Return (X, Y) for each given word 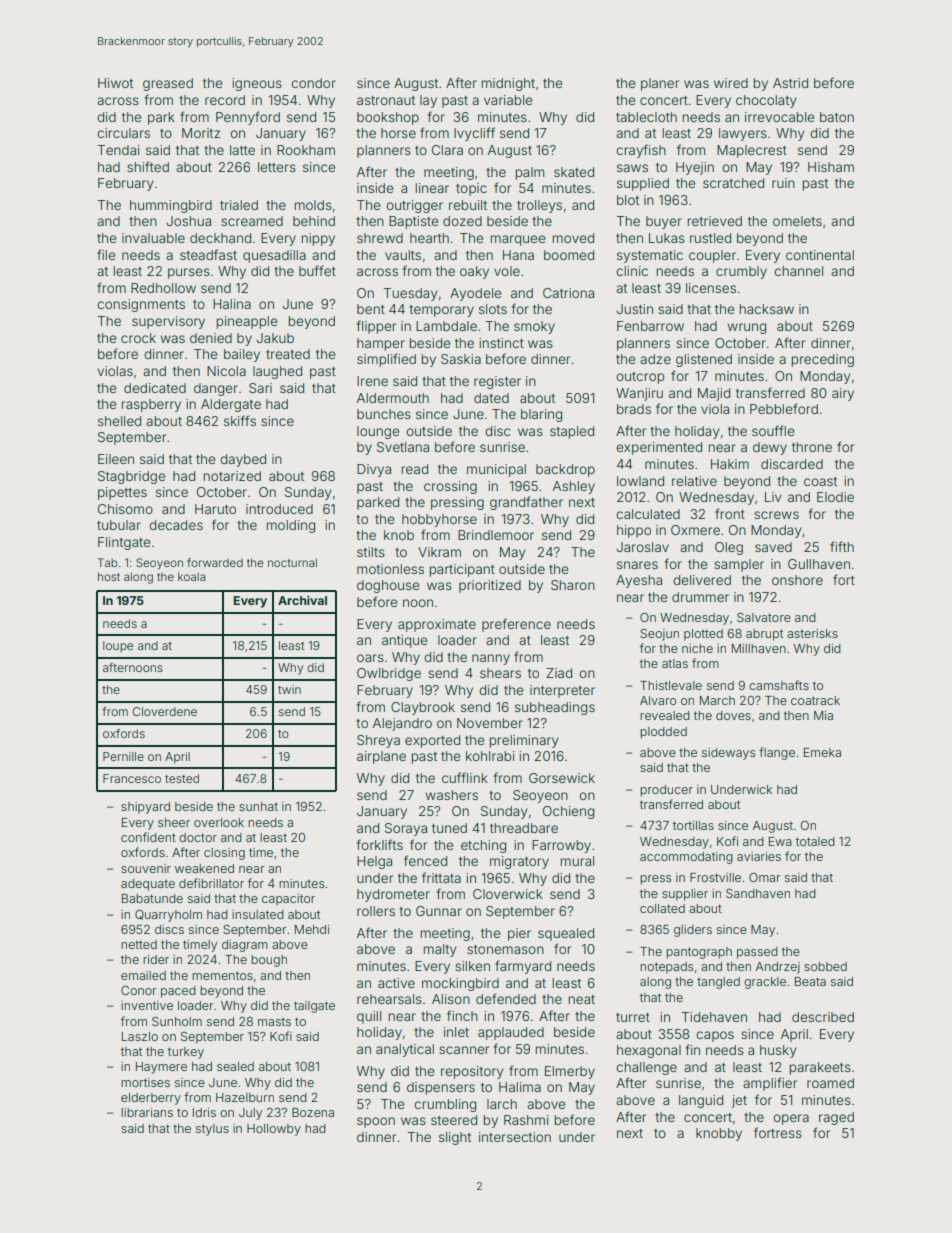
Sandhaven (758, 893)
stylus (212, 1130)
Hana (518, 255)
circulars (123, 133)
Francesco (132, 778)
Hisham (831, 167)
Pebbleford (784, 408)
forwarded (215, 562)
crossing (450, 487)
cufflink (465, 777)
